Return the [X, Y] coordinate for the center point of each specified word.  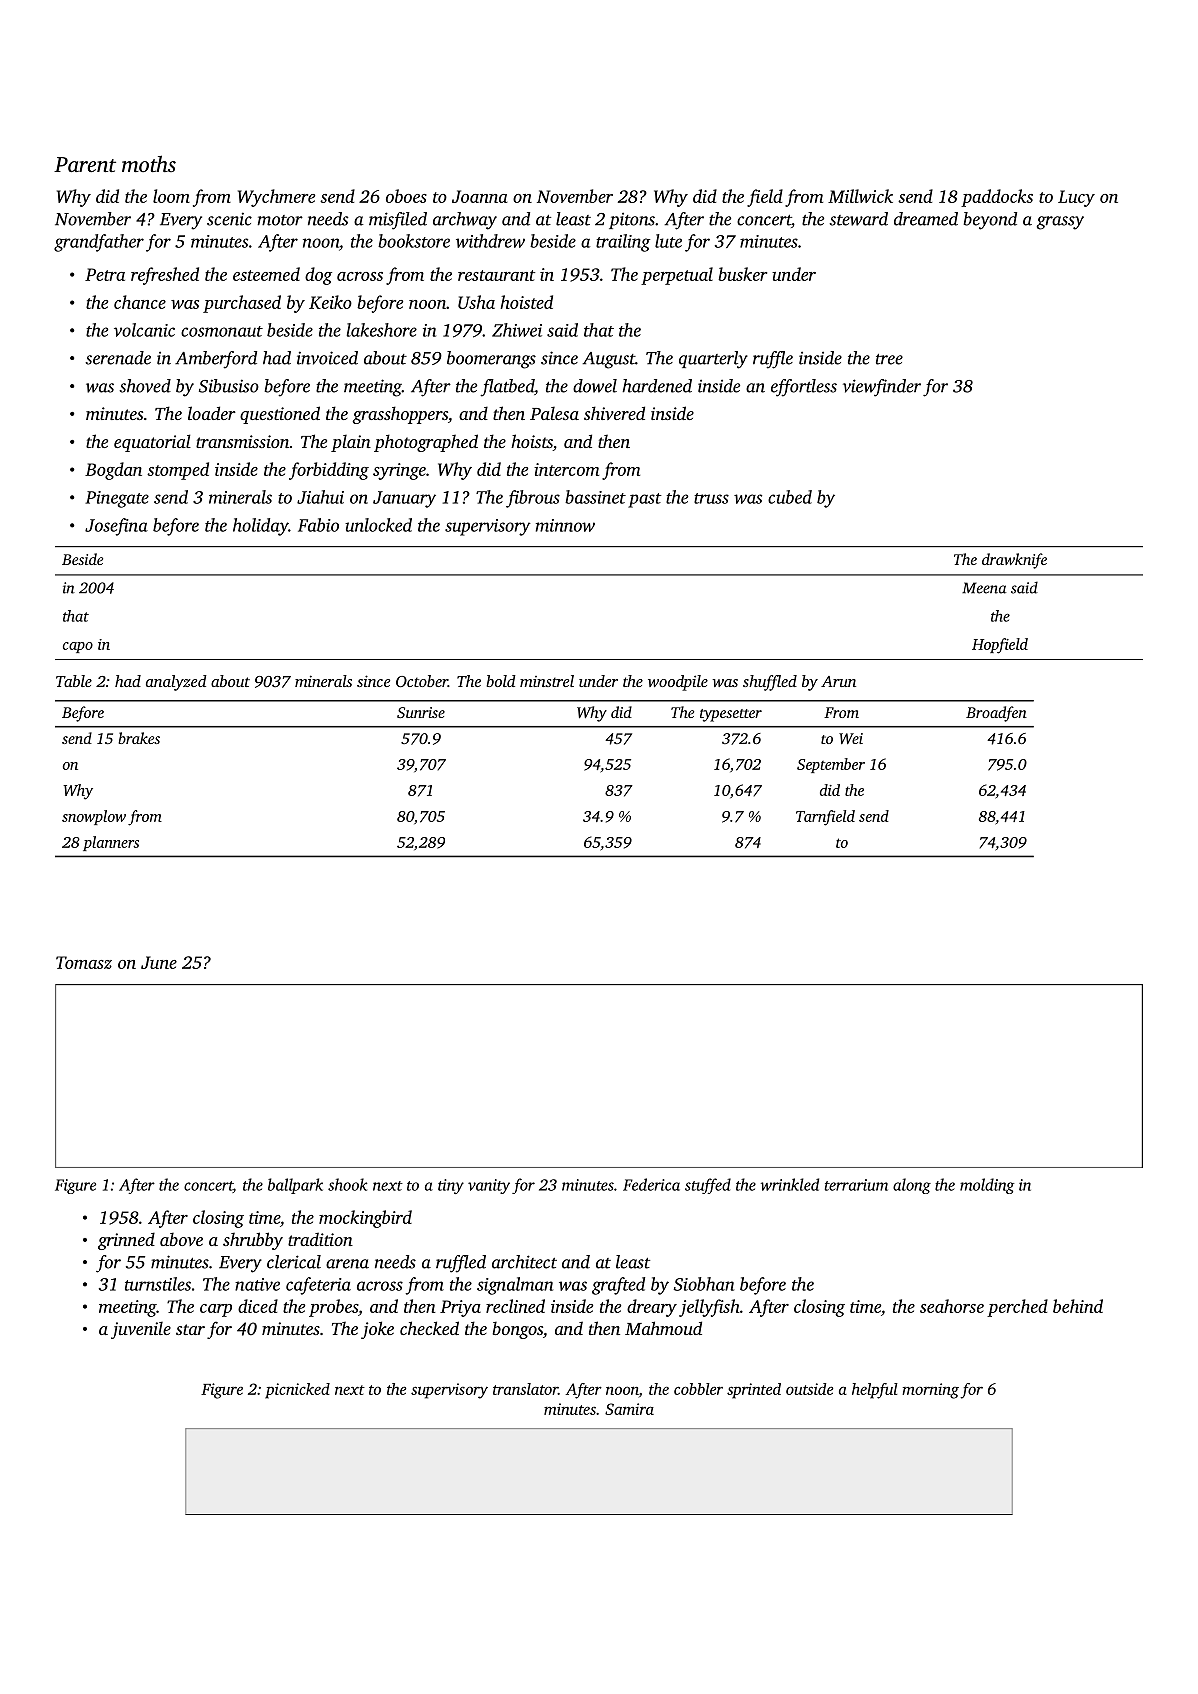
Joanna [479, 196]
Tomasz [84, 962]
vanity [489, 1186]
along [912, 1186]
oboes [406, 196]
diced [258, 1306]
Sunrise [421, 712]
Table [74, 681]
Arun [838, 681]
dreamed [926, 219]
